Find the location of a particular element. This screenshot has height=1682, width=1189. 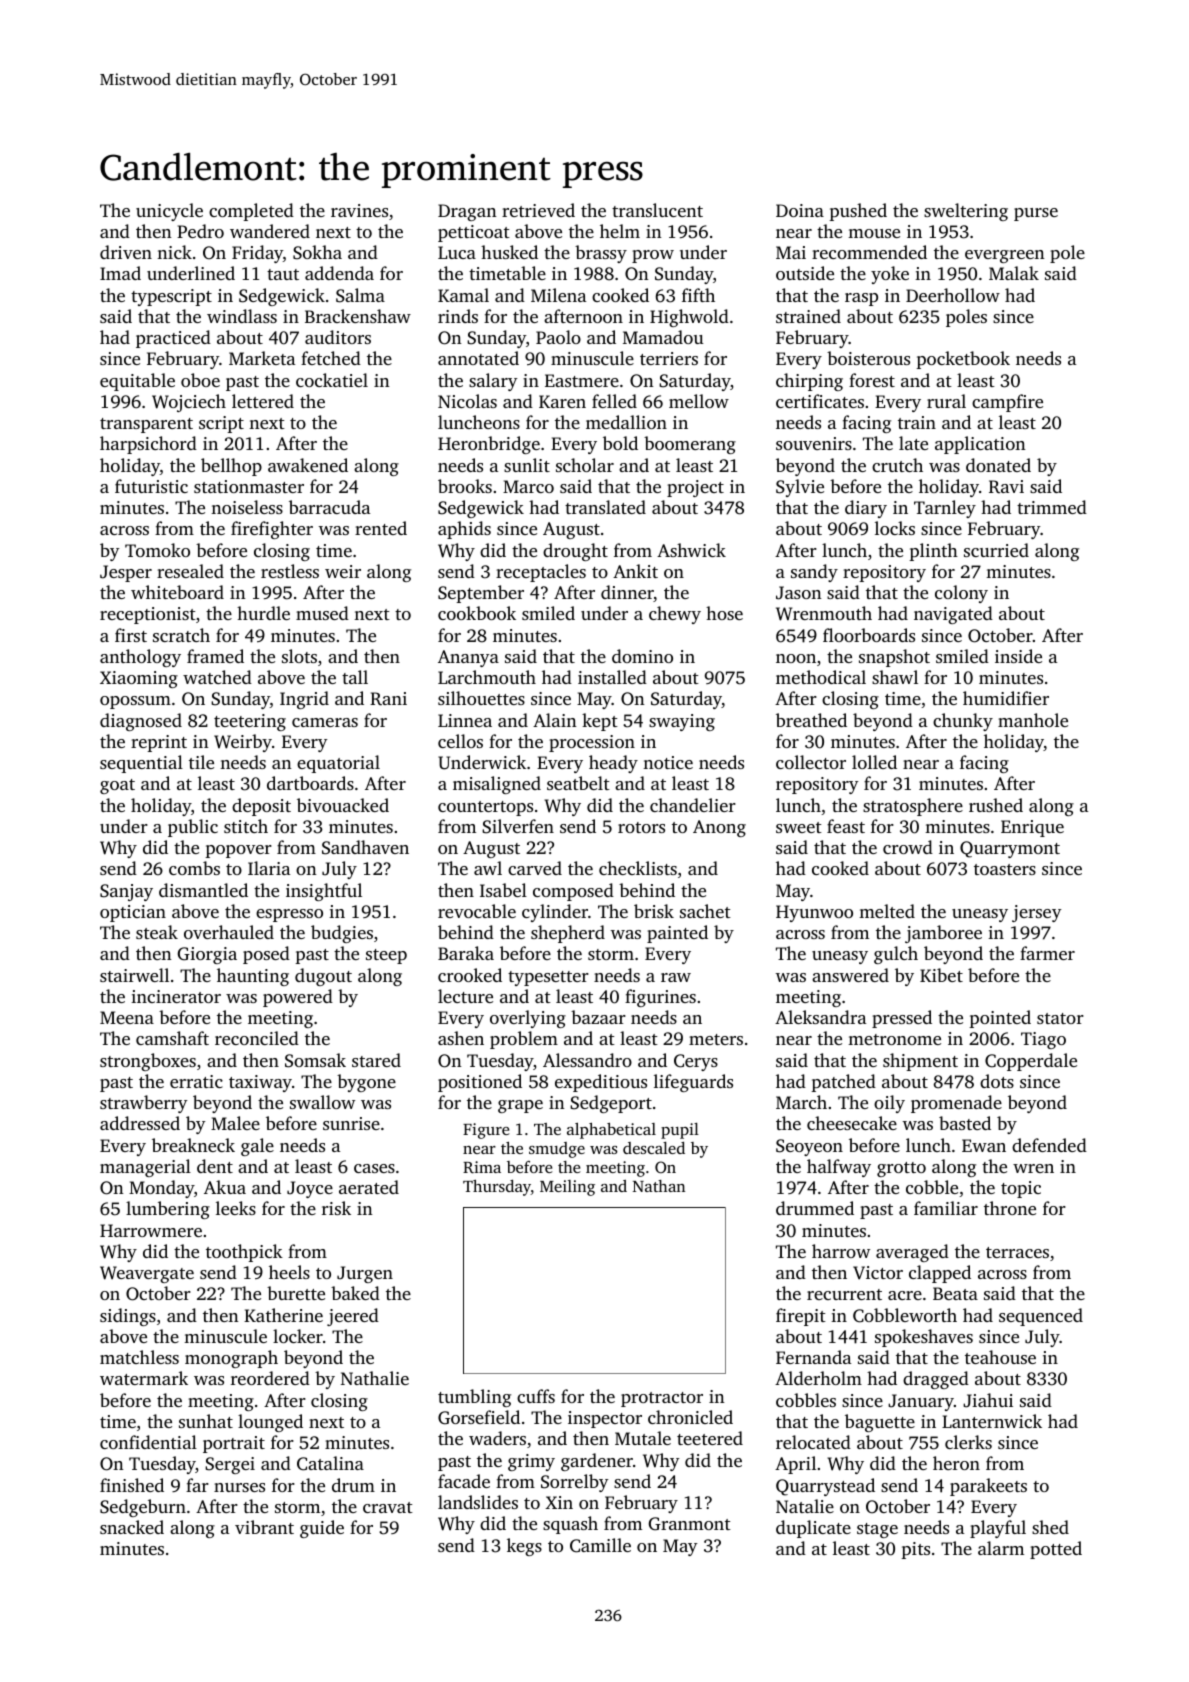

windlass is located at coordinates (242, 316).
